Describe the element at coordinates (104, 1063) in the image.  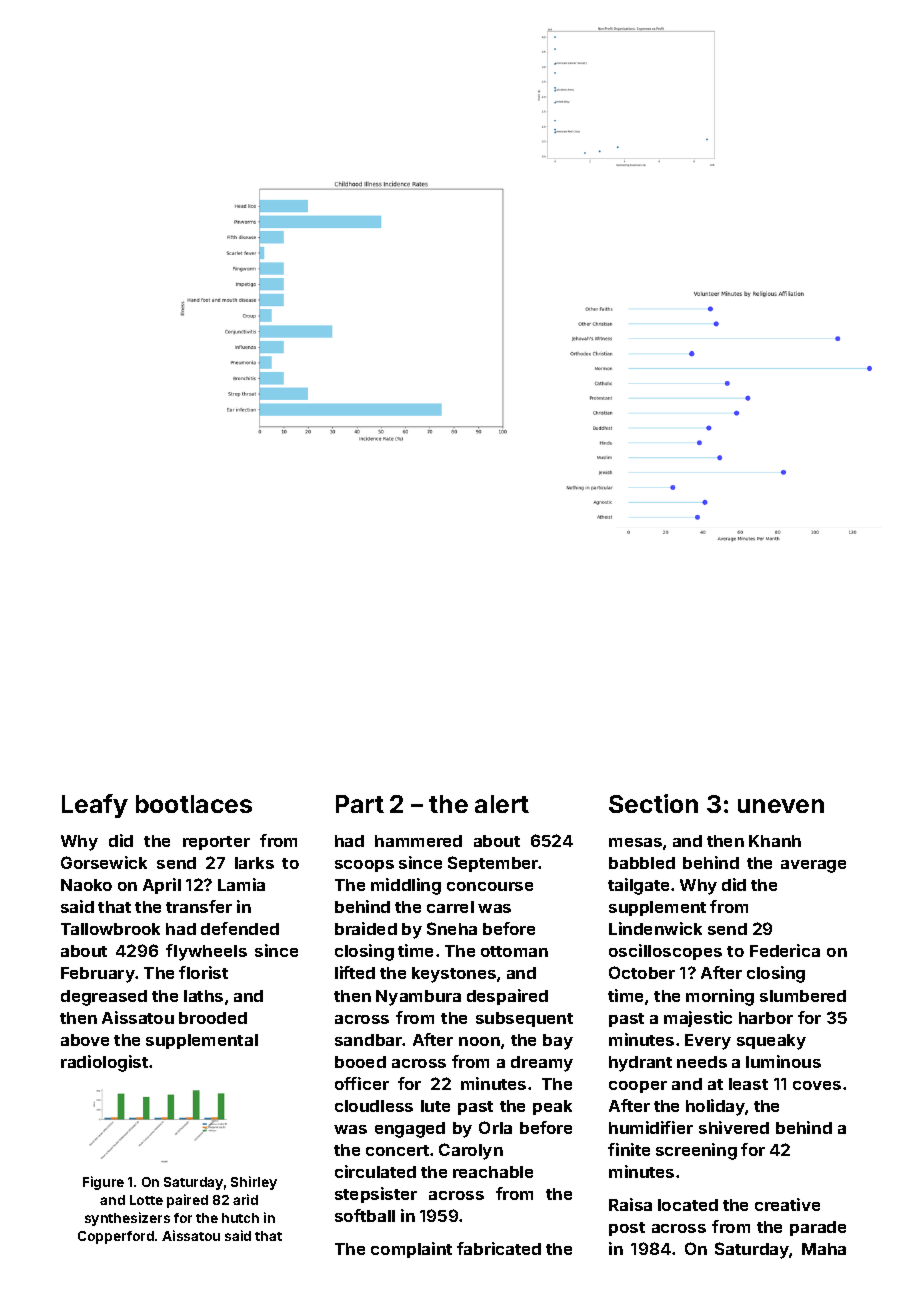
I see `radiologist` at that location.
